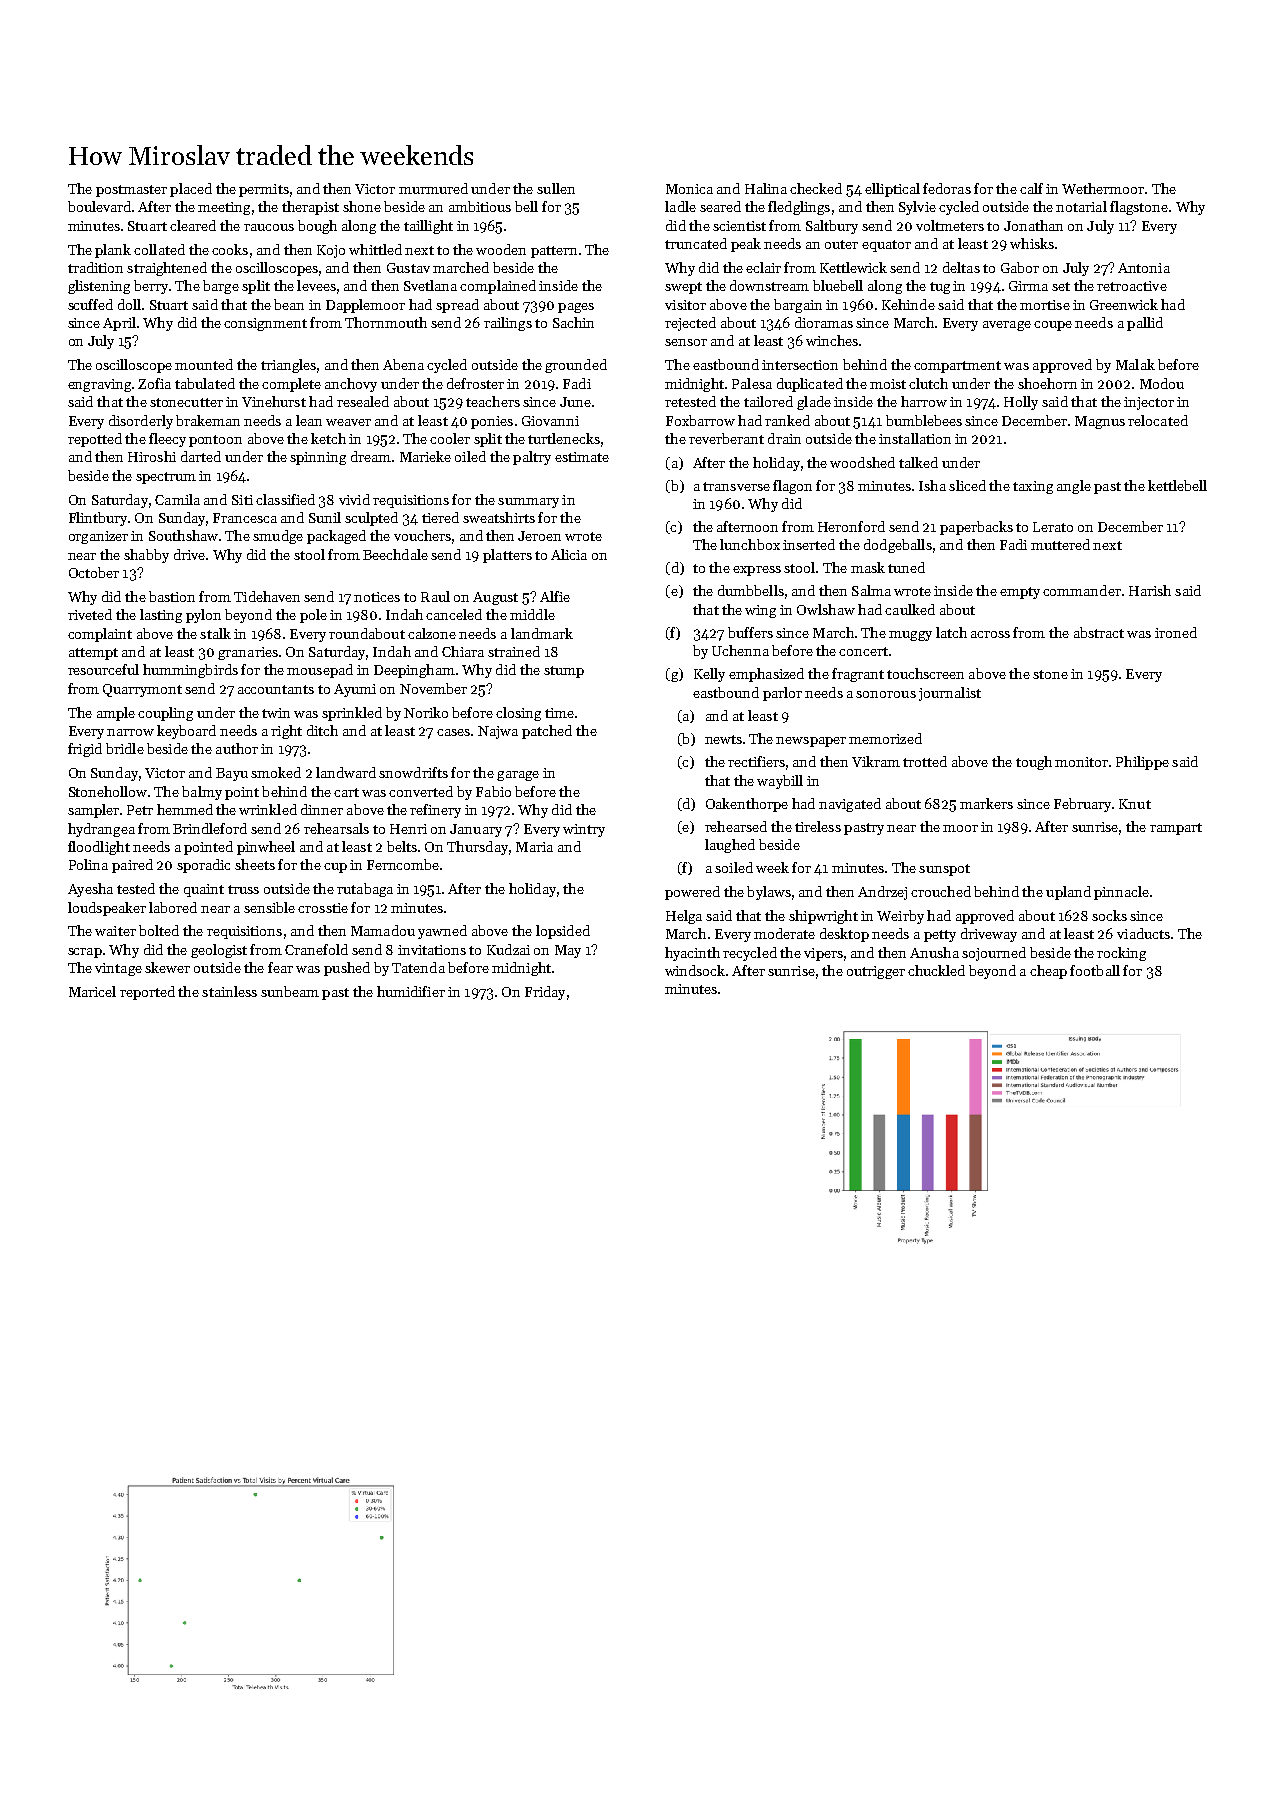  I want to click on shoehorn, so click(1047, 383).
